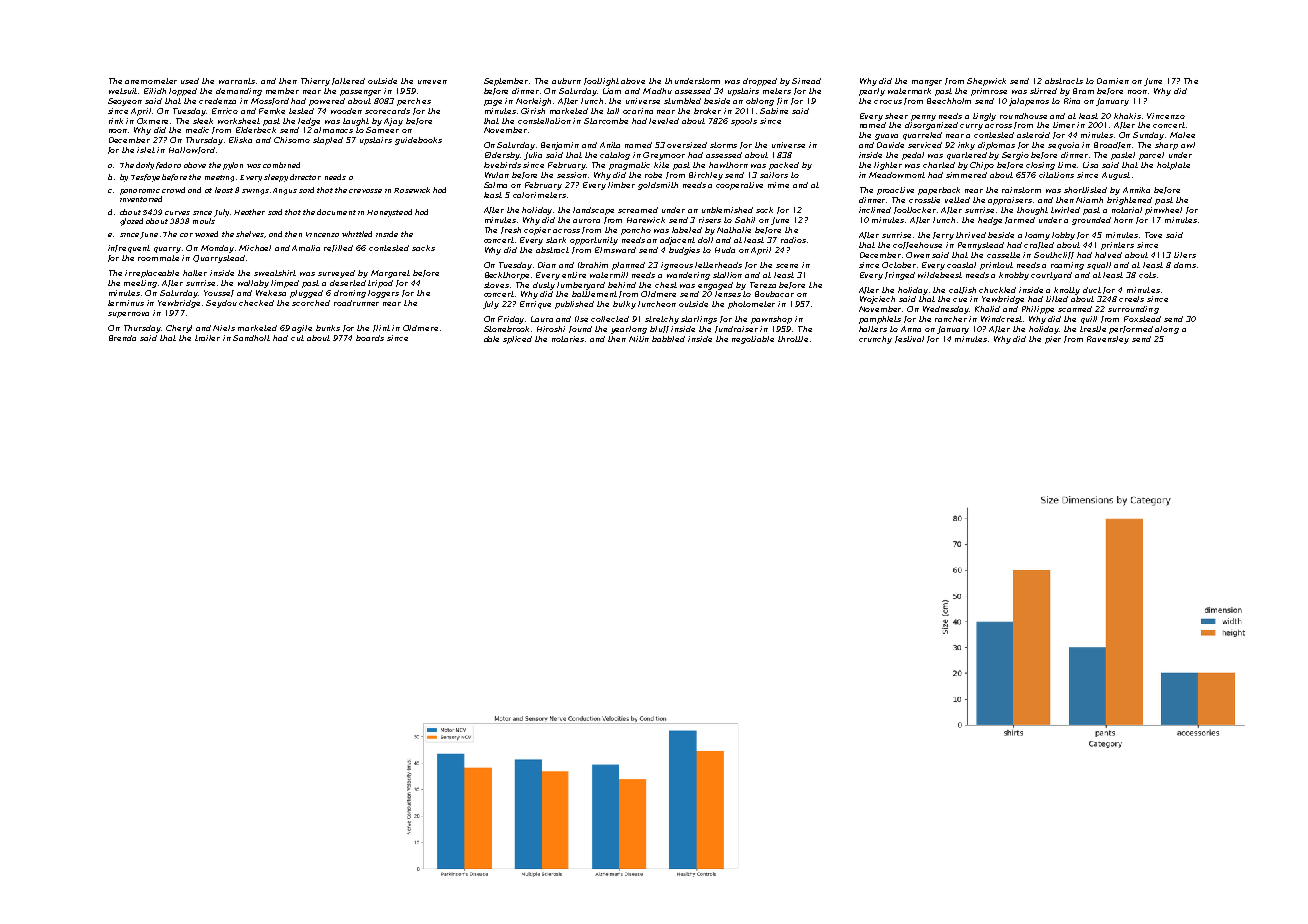  I want to click on dropped, so click(760, 82).
